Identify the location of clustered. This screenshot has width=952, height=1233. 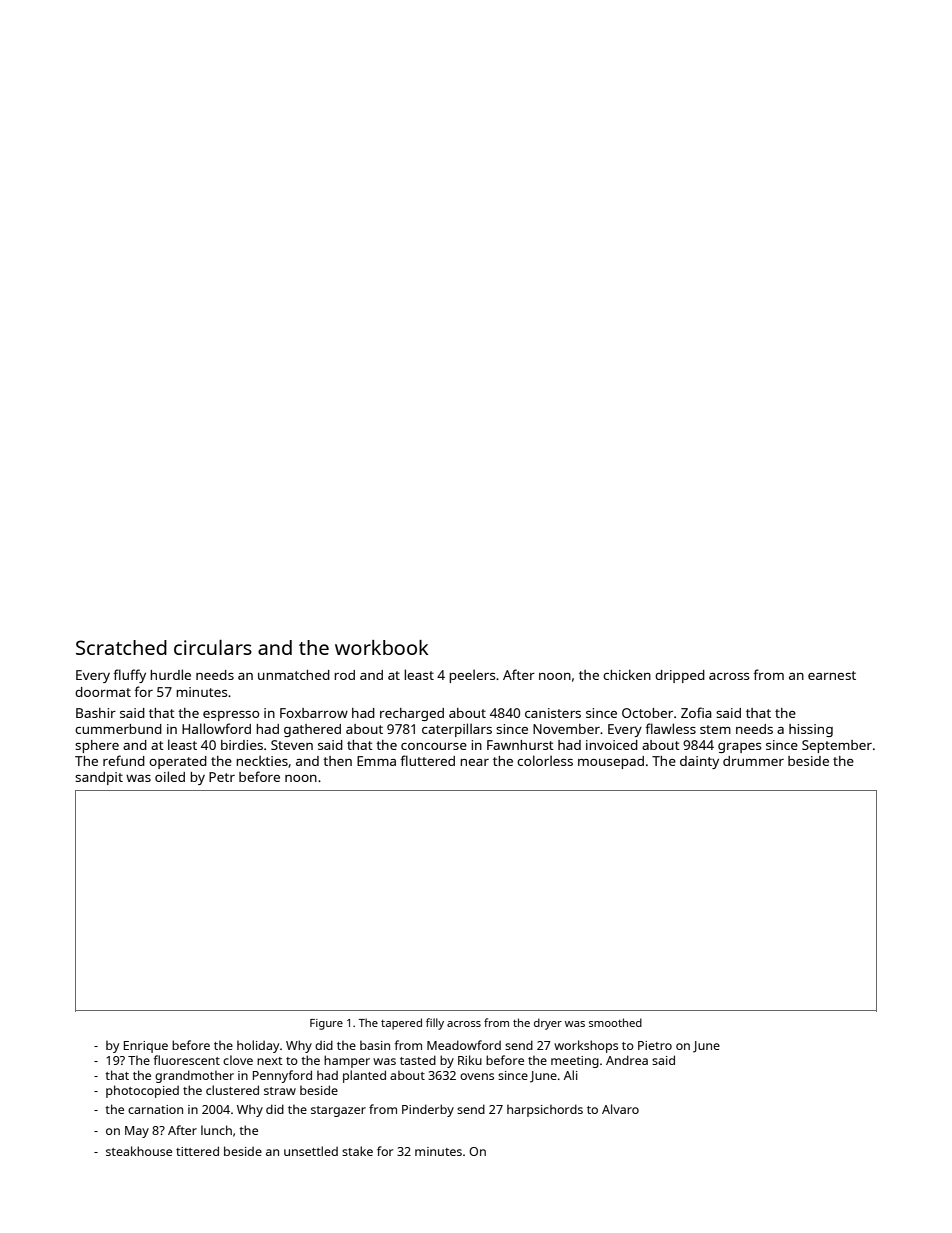
(232, 1090).
